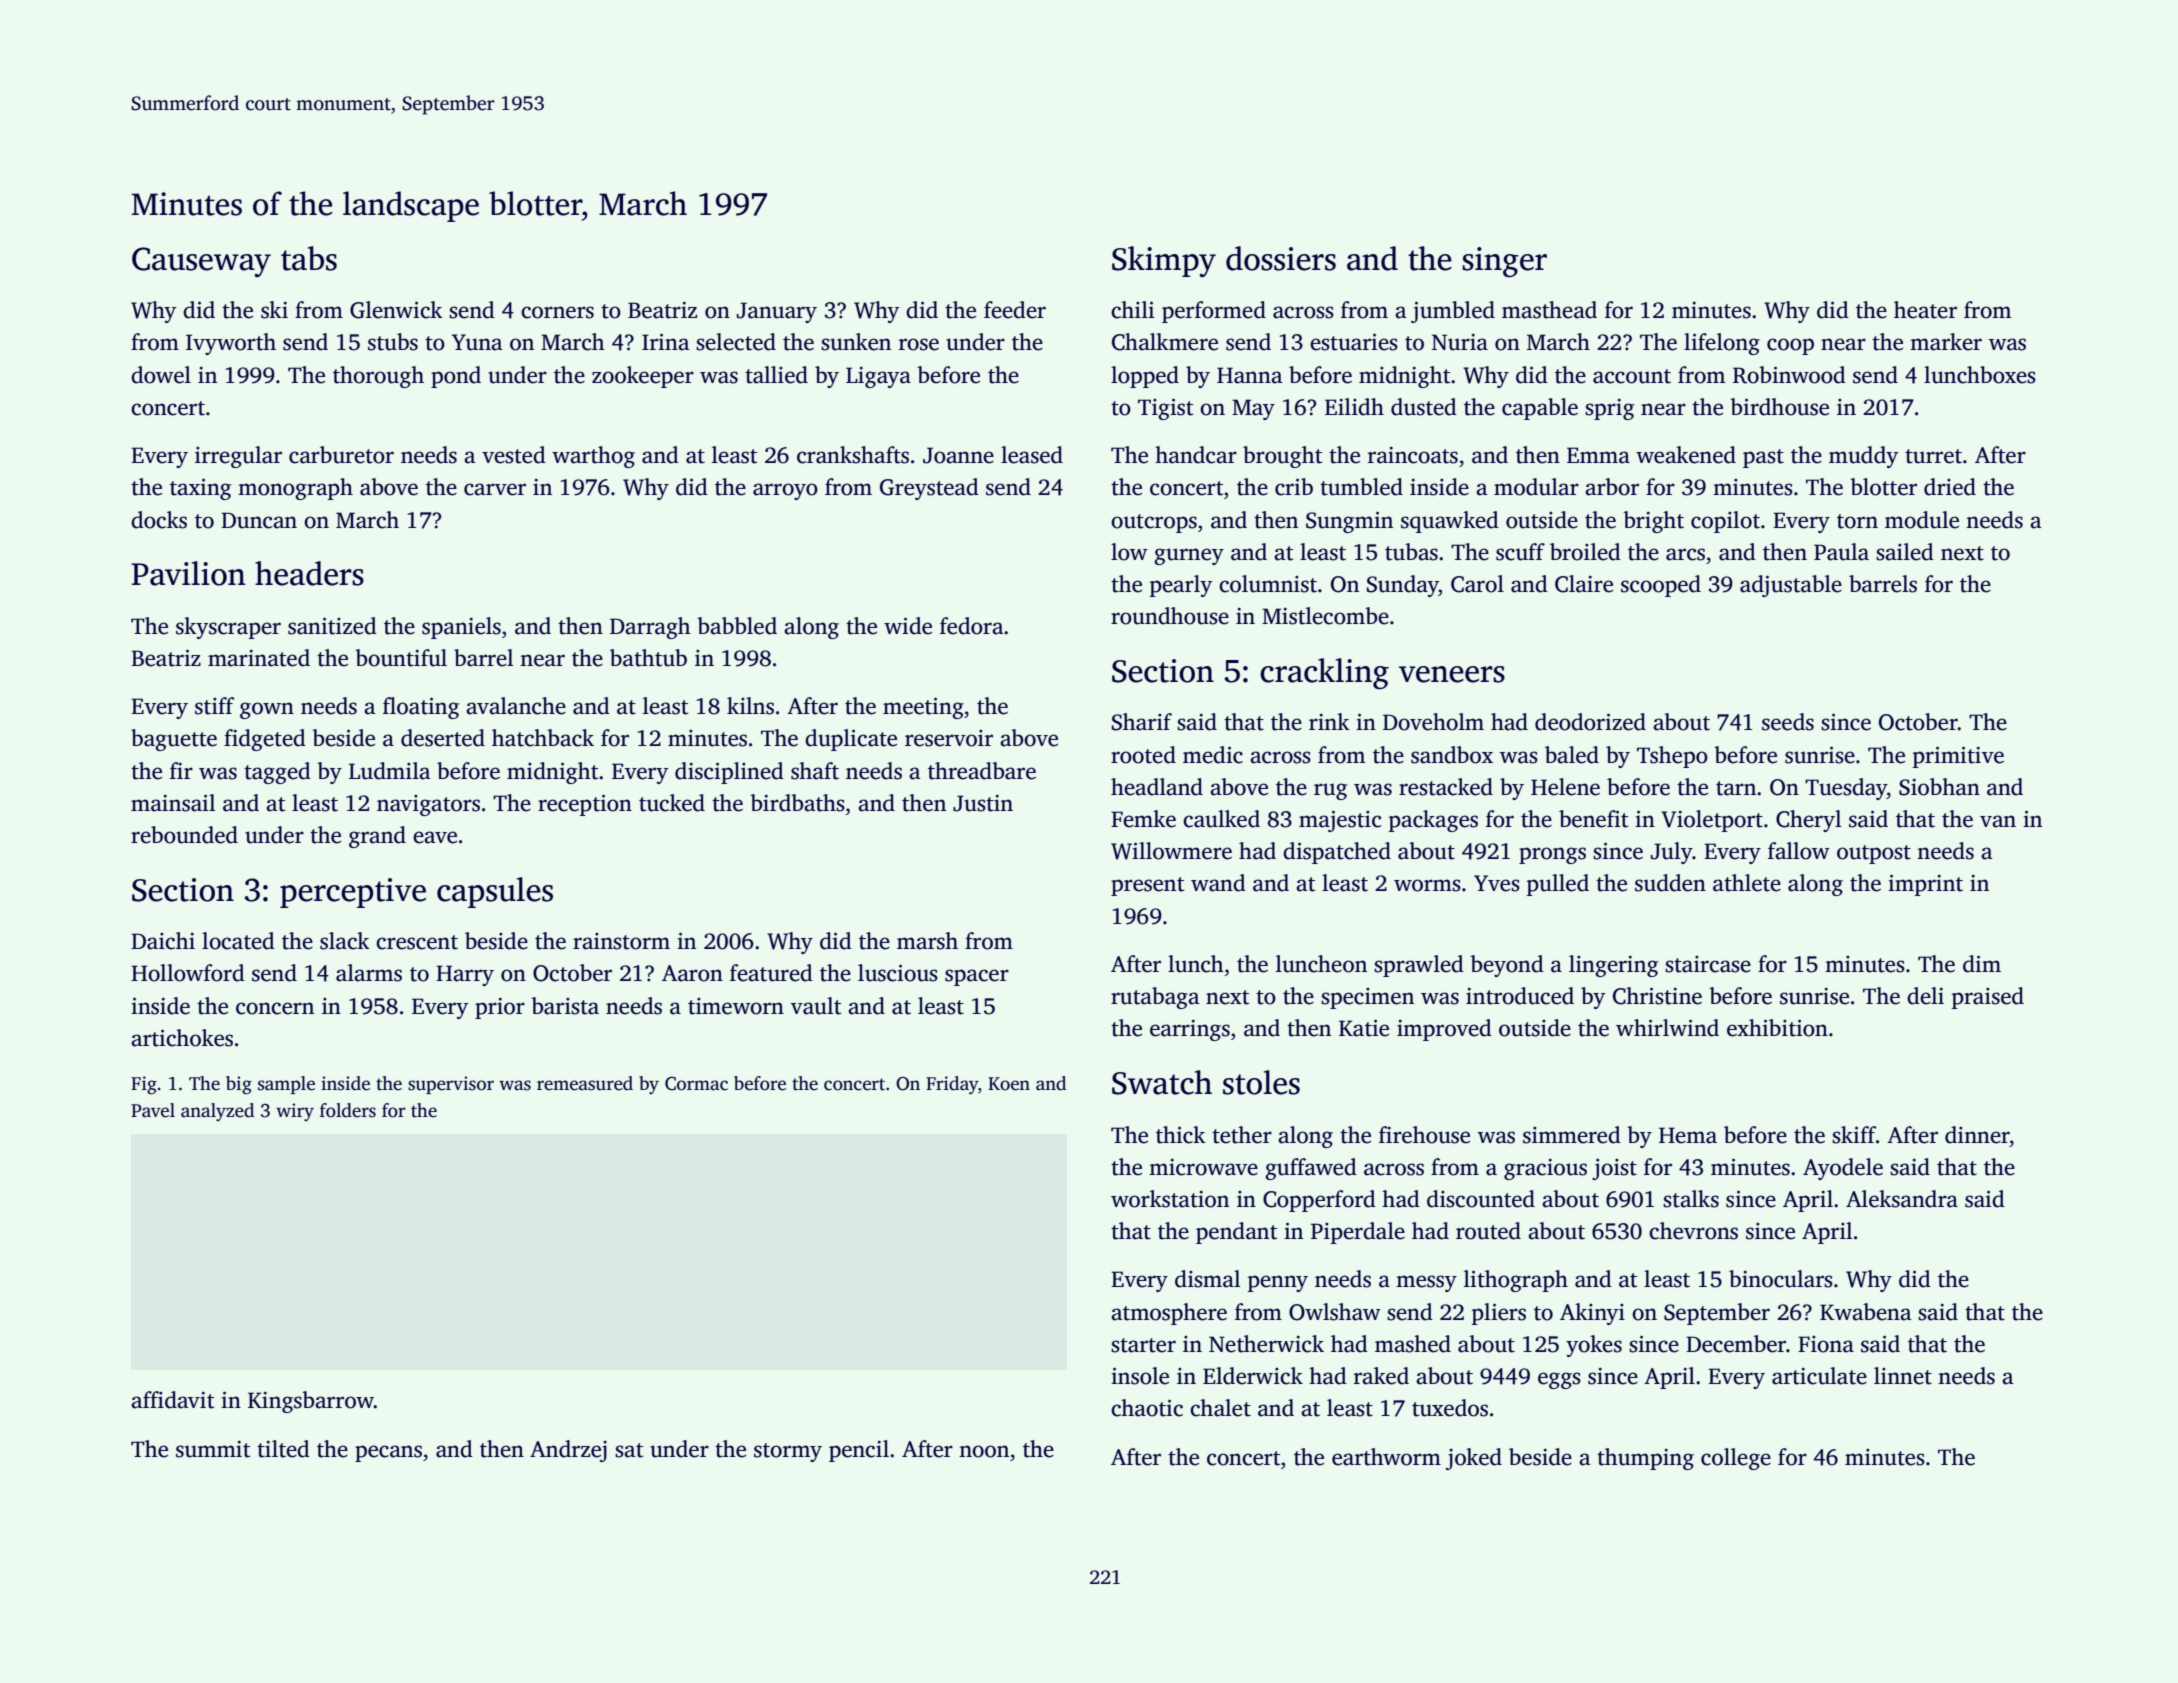  Describe the element at coordinates (777, 312) in the page. I see `January` at that location.
